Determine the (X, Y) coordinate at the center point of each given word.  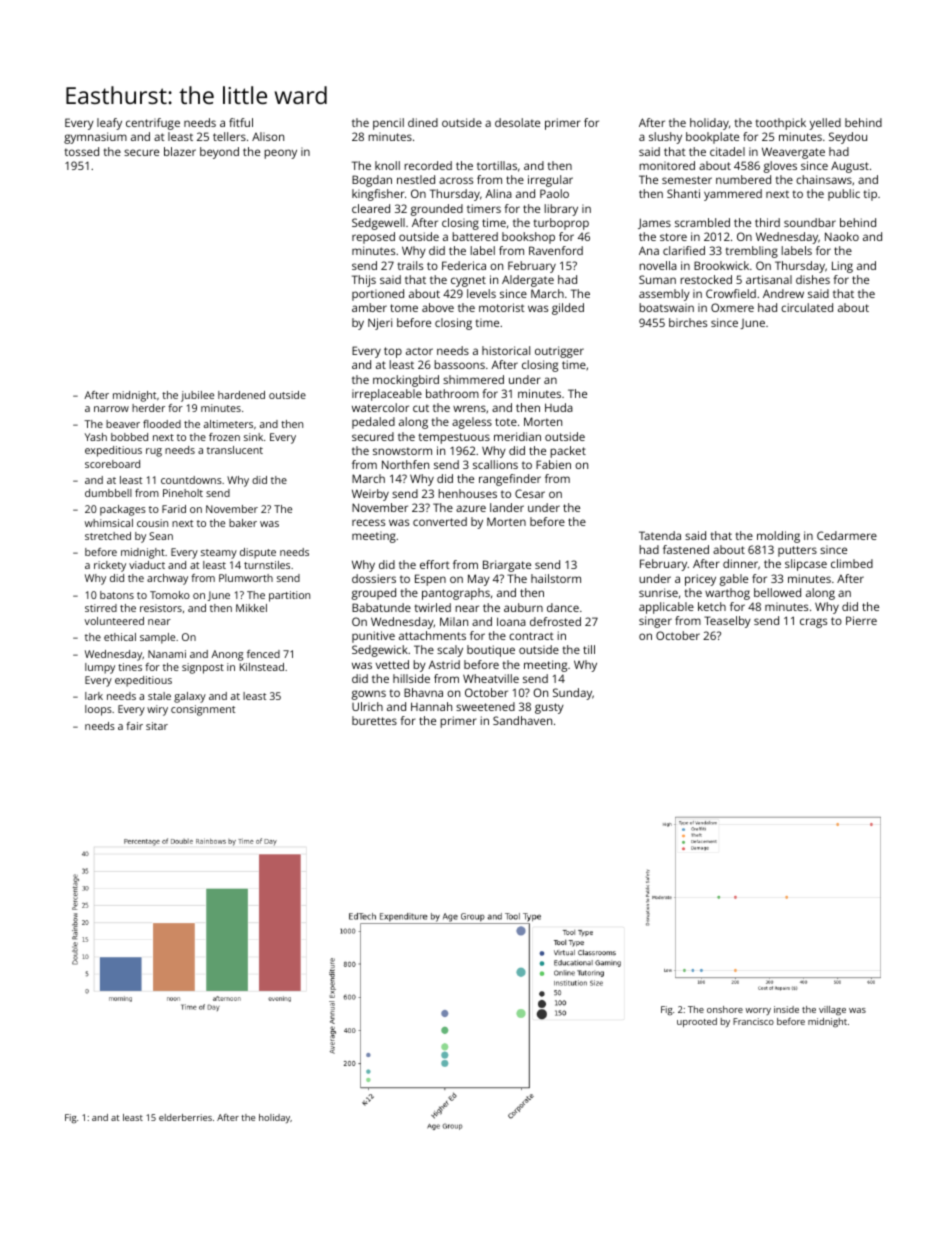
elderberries (185, 1117)
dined (423, 122)
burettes (374, 720)
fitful (241, 122)
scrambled (702, 222)
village (832, 1010)
